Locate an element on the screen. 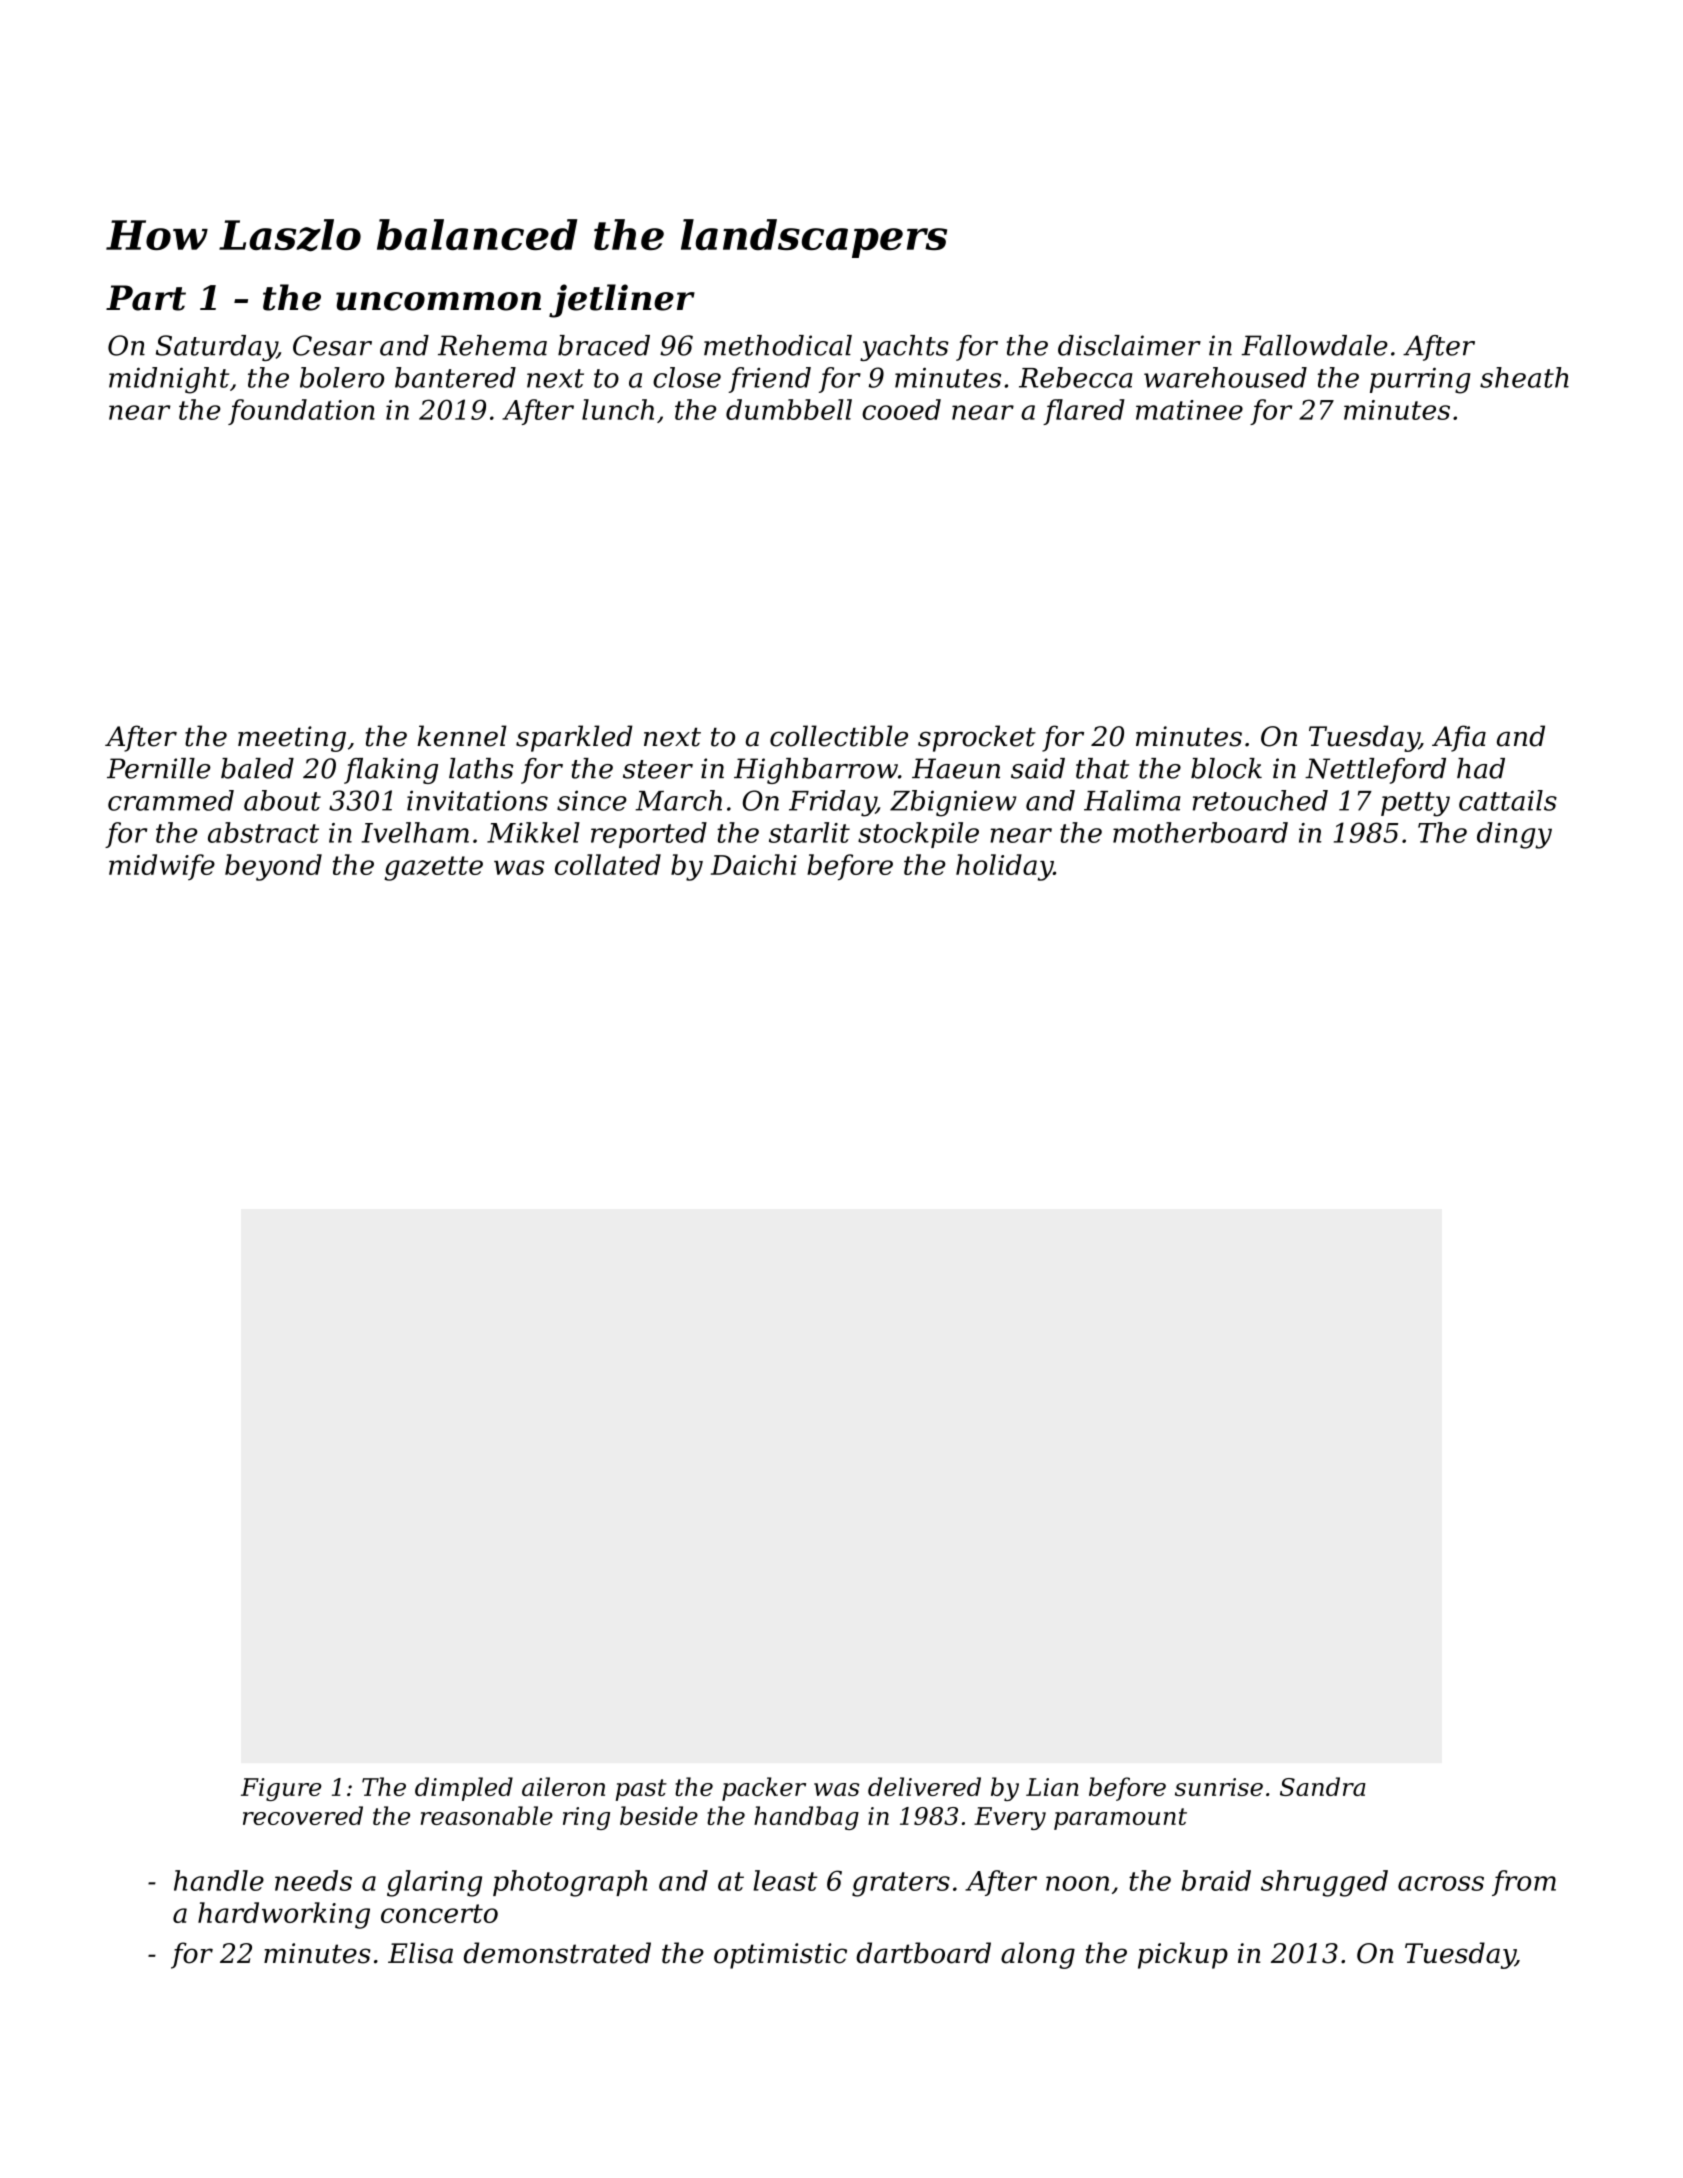  sprocket is located at coordinates (977, 738).
